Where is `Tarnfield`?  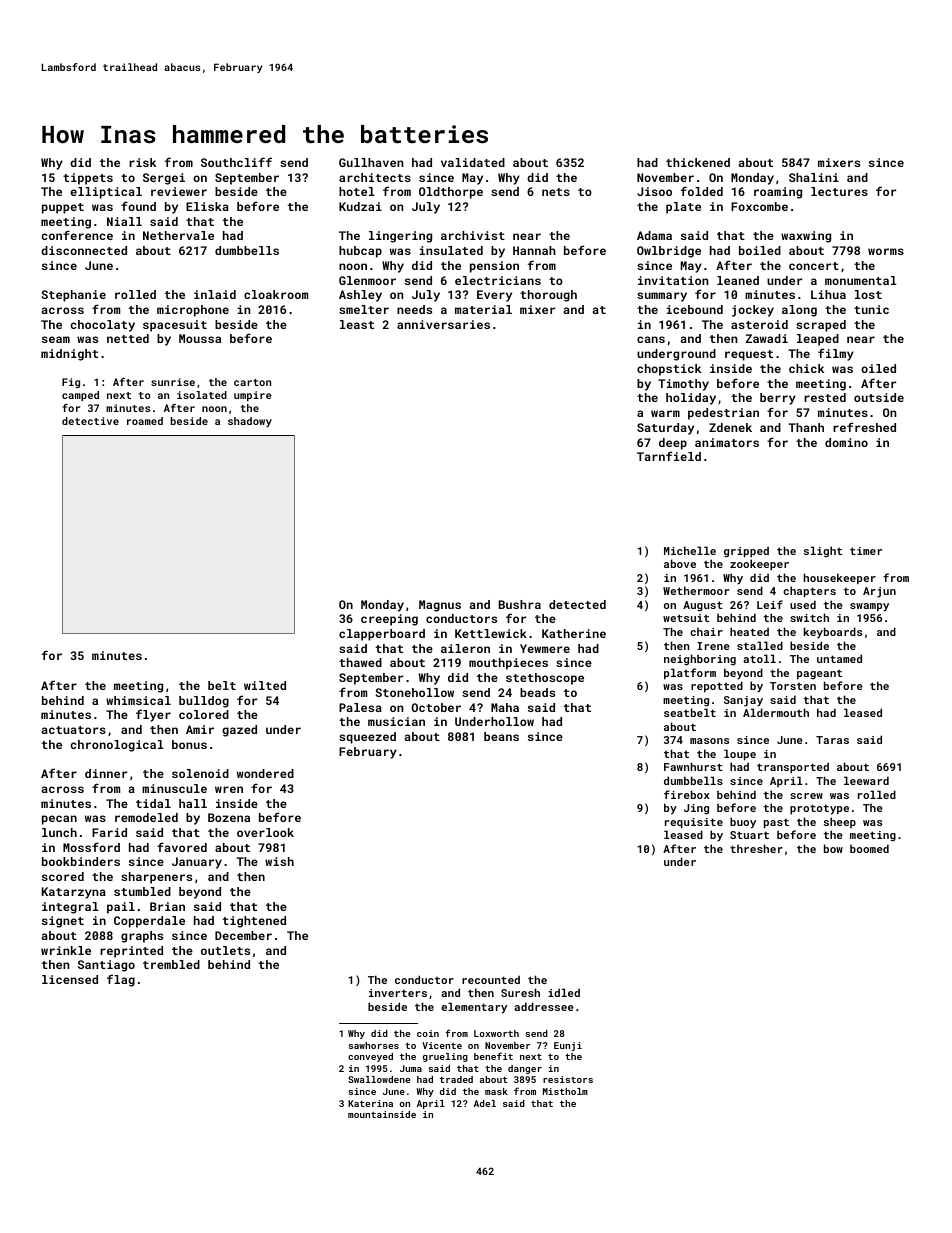 Tarnfield is located at coordinates (669, 456).
